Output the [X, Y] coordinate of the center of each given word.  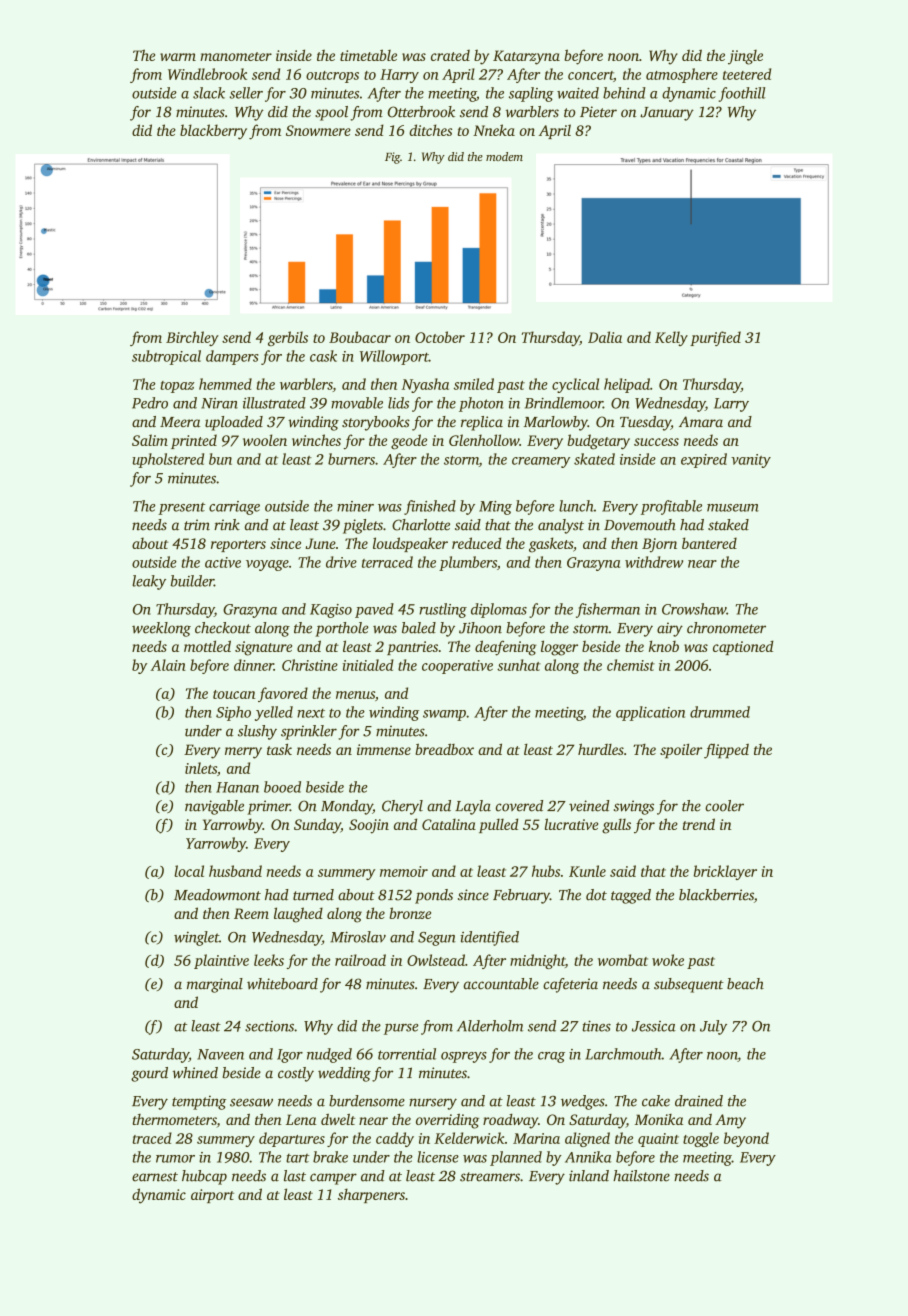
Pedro [150, 403]
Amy [730, 1121]
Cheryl [402, 807]
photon [481, 404]
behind [624, 93]
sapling [531, 94]
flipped [726, 751]
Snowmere [318, 130]
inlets [201, 768]
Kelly [671, 338]
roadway [510, 1121]
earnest [155, 1177]
